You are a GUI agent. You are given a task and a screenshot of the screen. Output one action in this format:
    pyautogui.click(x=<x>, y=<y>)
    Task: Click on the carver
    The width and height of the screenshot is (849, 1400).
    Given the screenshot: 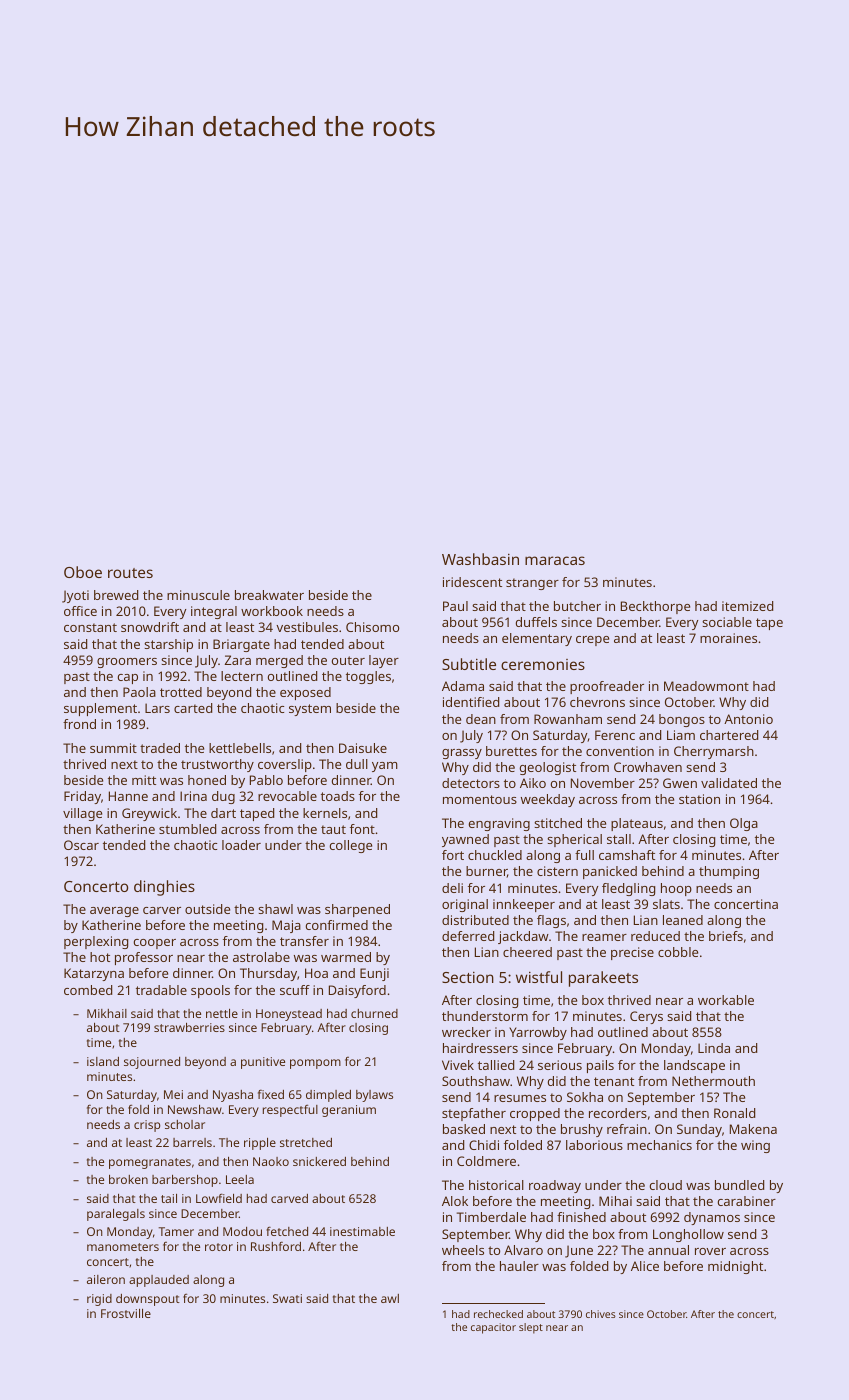 What is the action you would take?
    pyautogui.click(x=162, y=910)
